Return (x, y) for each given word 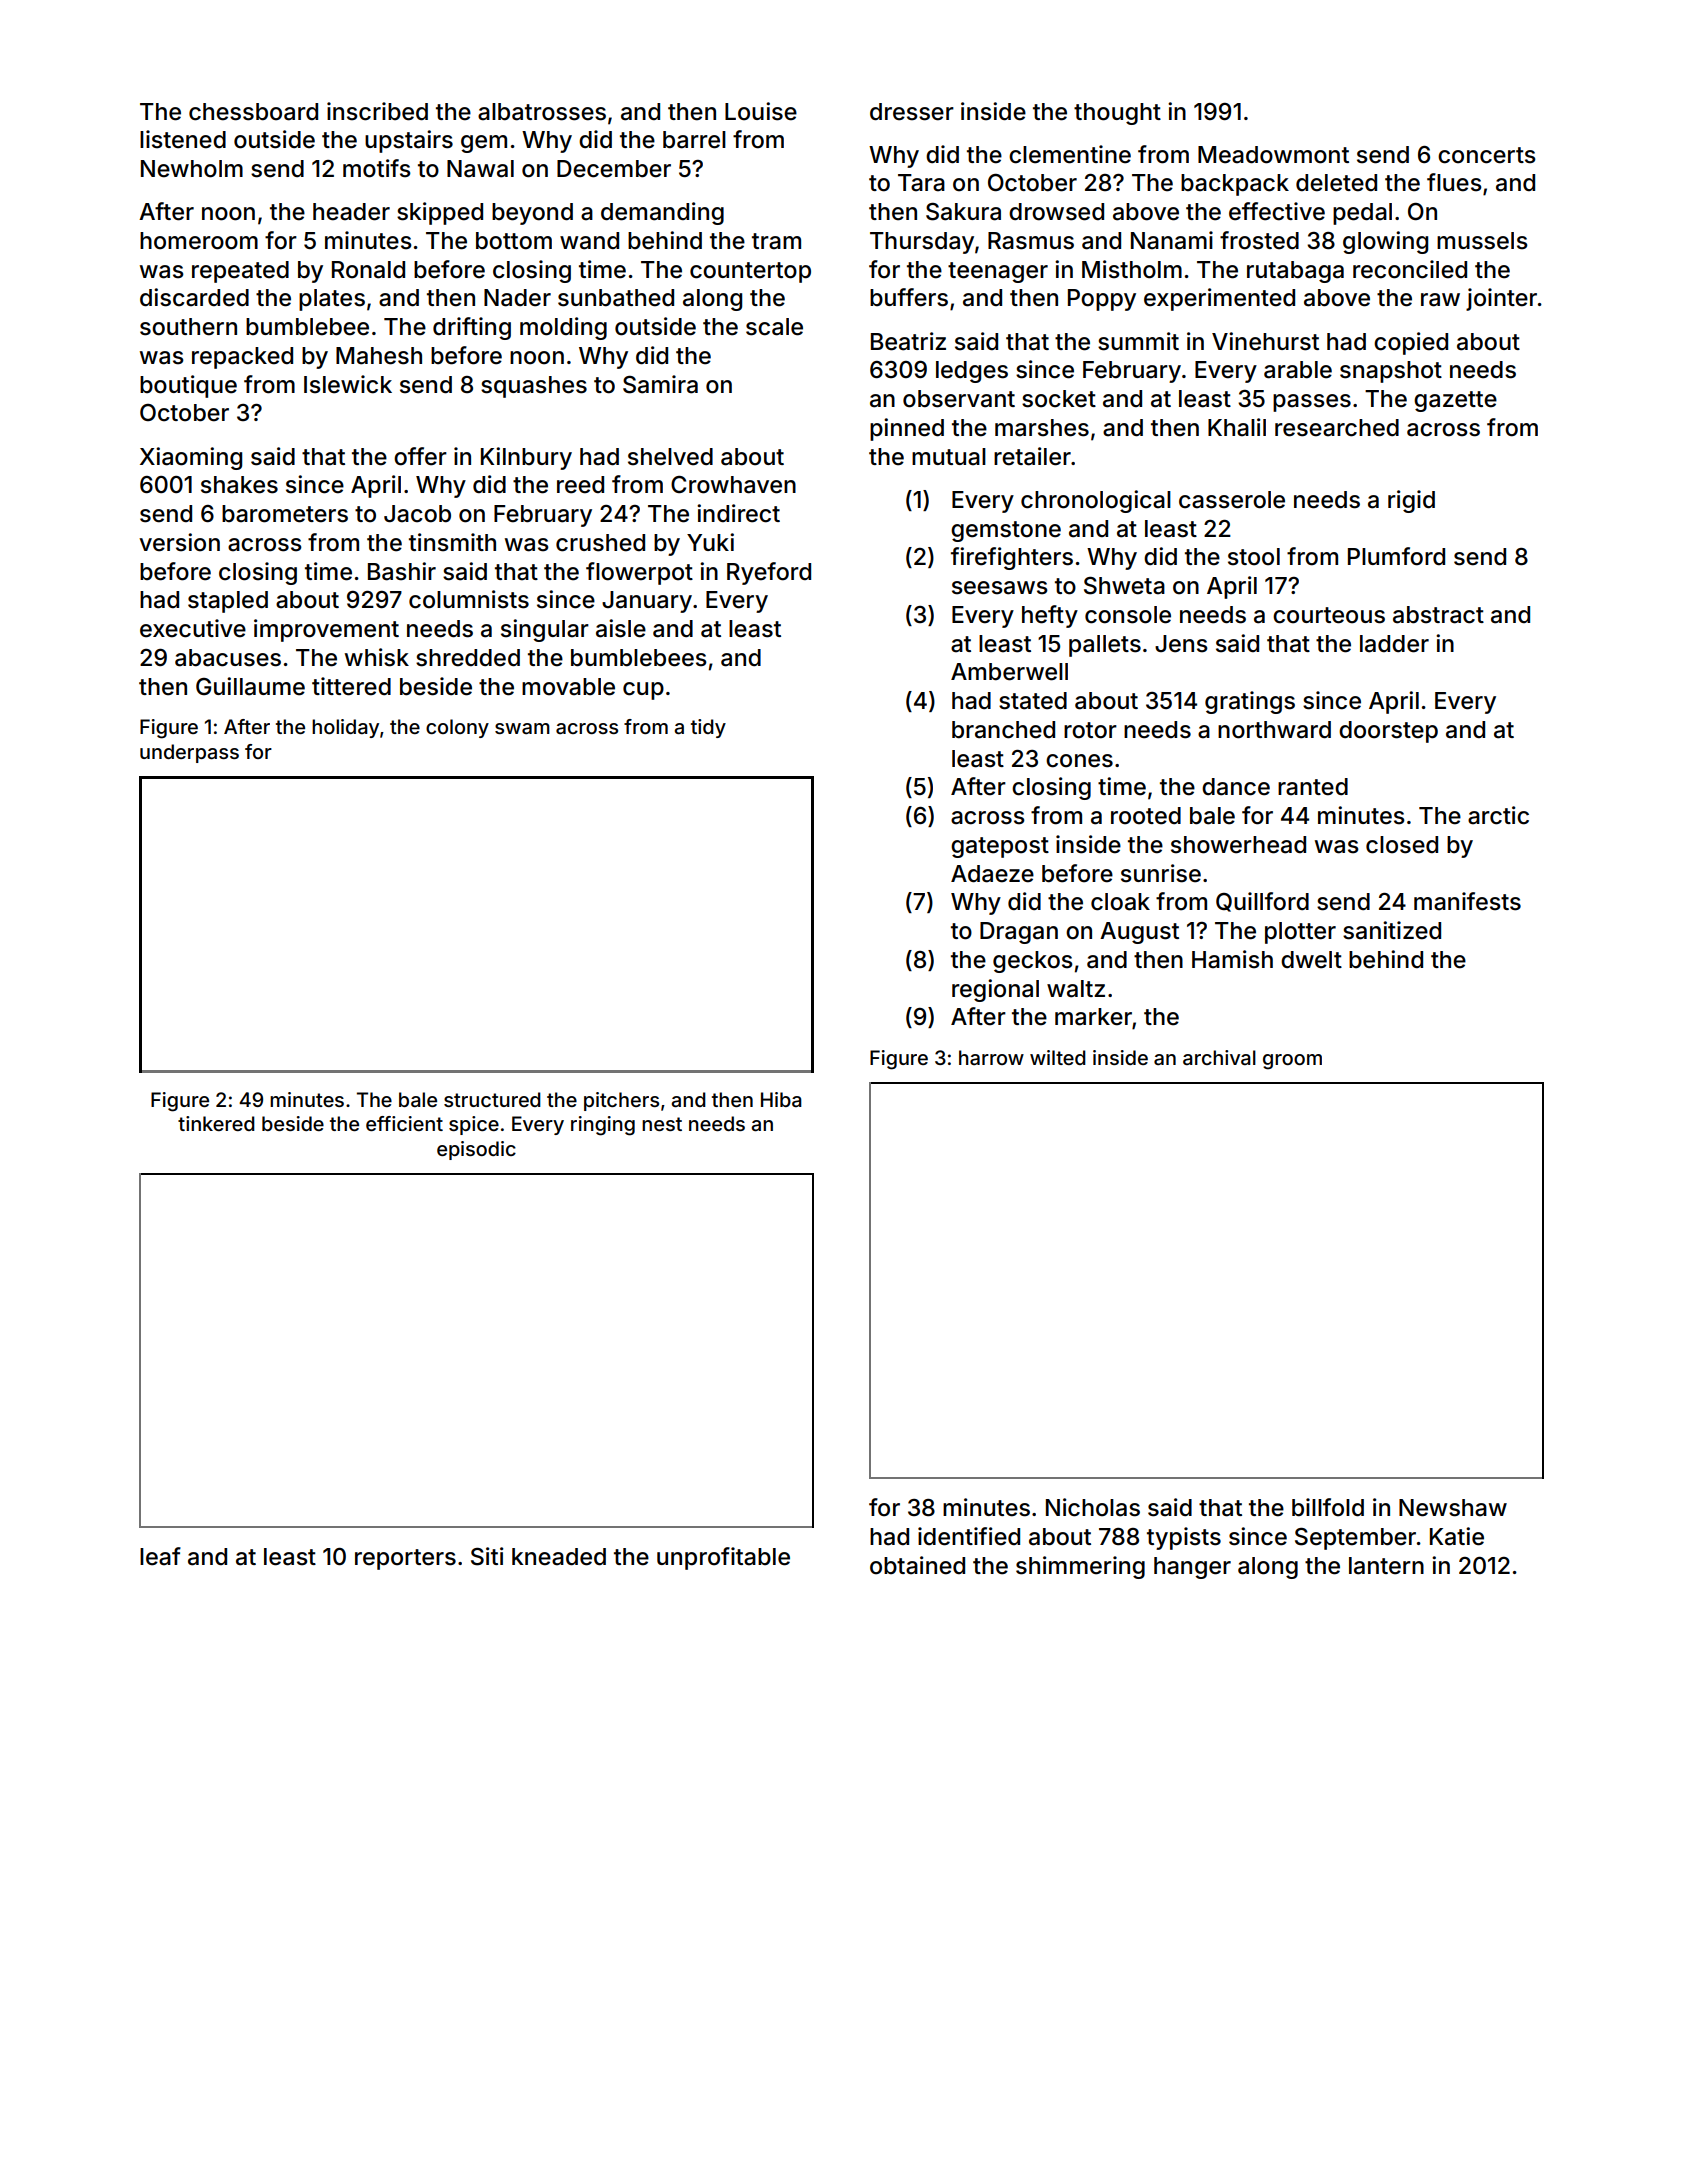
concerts (1487, 155)
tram (776, 241)
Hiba (781, 1099)
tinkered (216, 1123)
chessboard (253, 112)
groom (1292, 1062)
